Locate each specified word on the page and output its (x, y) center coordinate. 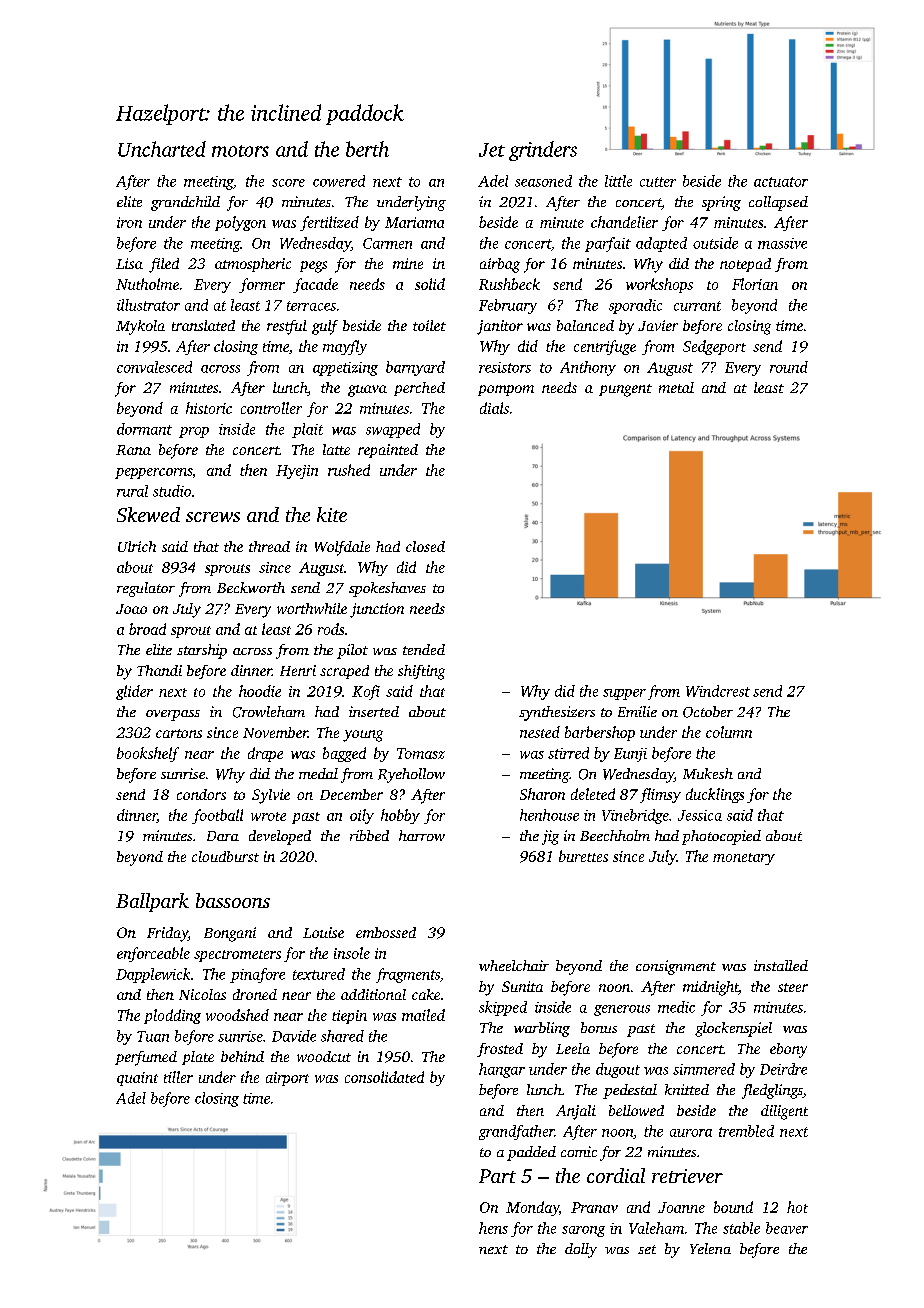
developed (280, 837)
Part (497, 1176)
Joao (131, 609)
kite (332, 514)
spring (721, 203)
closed (425, 546)
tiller (178, 1077)
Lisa (129, 263)
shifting (421, 672)
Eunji (630, 755)
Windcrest (718, 691)
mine (408, 263)
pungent (625, 390)
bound (733, 1207)
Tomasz (421, 753)
